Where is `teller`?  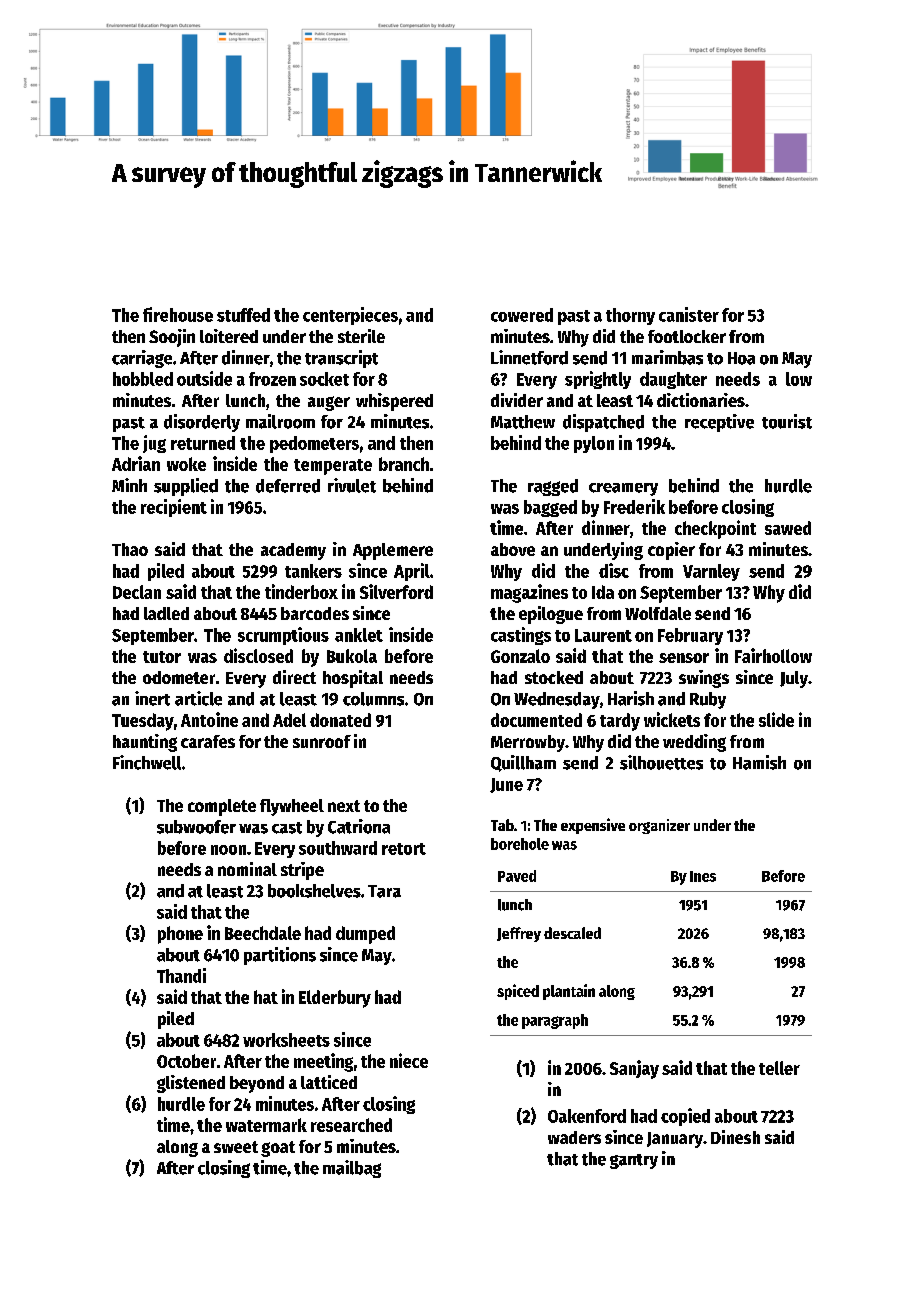
teller is located at coordinates (779, 1068).
